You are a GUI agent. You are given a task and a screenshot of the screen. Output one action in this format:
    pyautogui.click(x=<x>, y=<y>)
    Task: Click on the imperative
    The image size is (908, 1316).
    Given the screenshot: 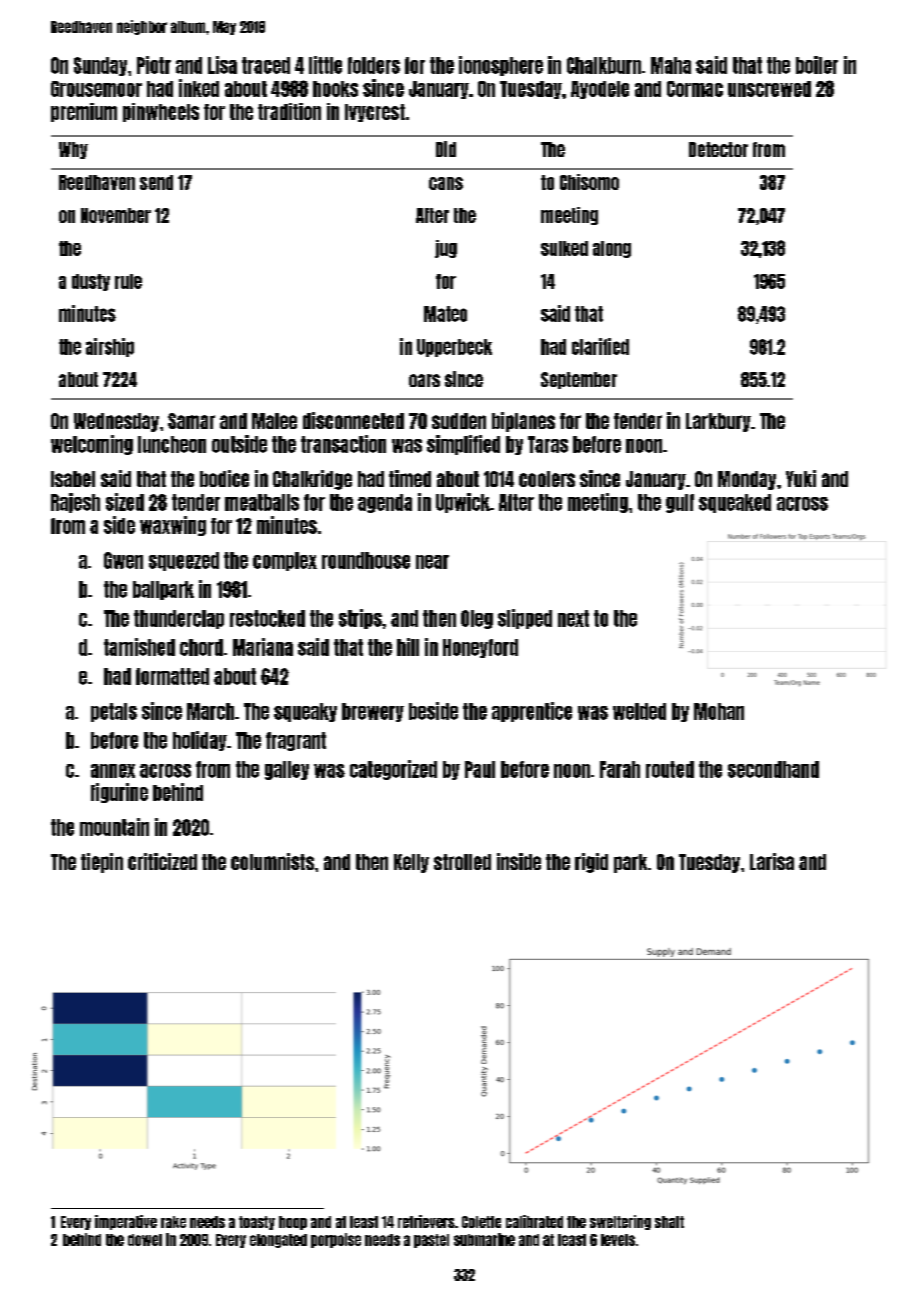 What is the action you would take?
    pyautogui.click(x=126, y=1222)
